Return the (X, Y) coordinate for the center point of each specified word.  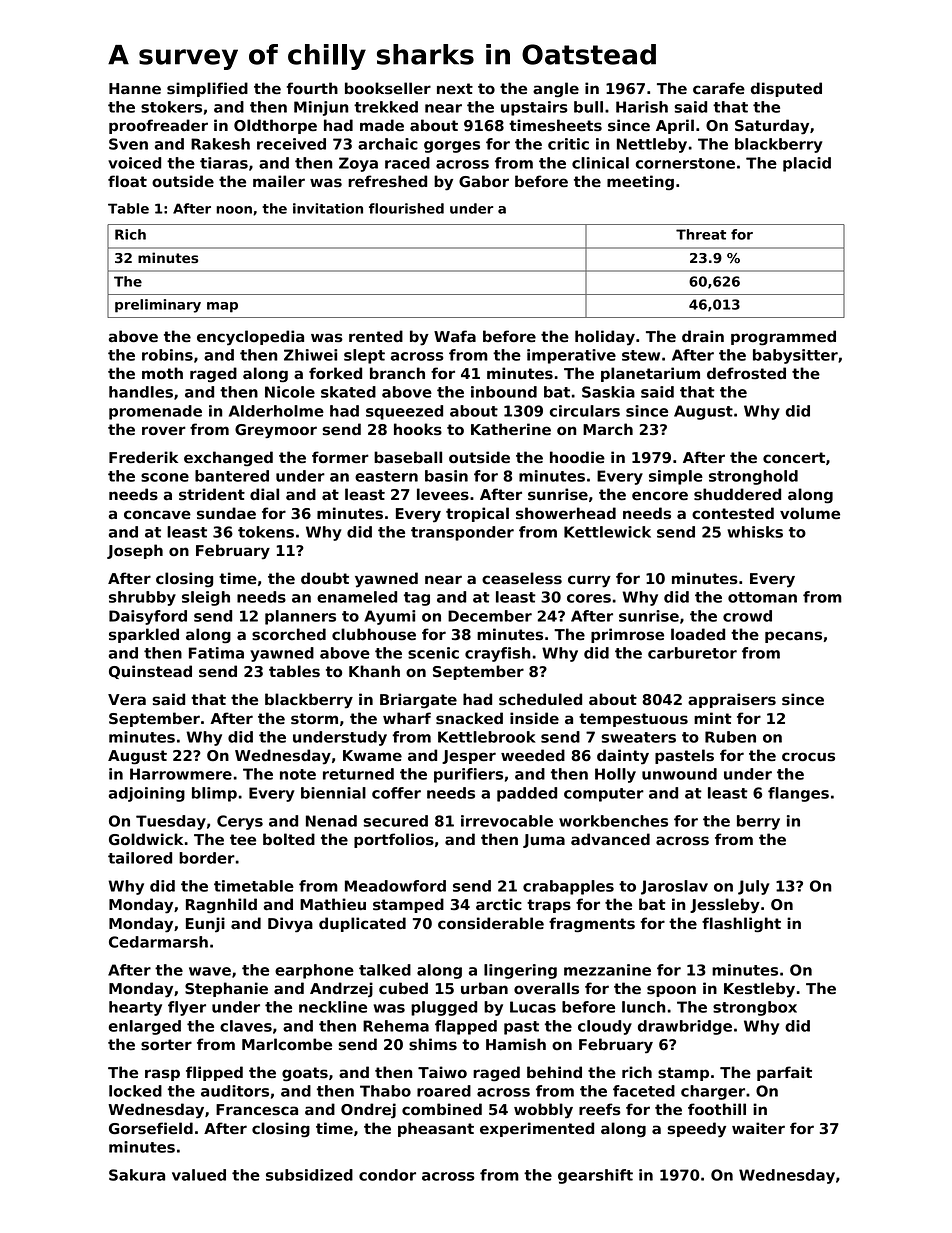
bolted (289, 839)
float (127, 181)
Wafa (455, 336)
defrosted (746, 373)
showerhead (566, 513)
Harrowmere (181, 774)
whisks (755, 532)
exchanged (228, 459)
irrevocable (507, 821)
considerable (491, 923)
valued (199, 1175)
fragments (592, 925)
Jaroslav (674, 887)
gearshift (595, 1176)
